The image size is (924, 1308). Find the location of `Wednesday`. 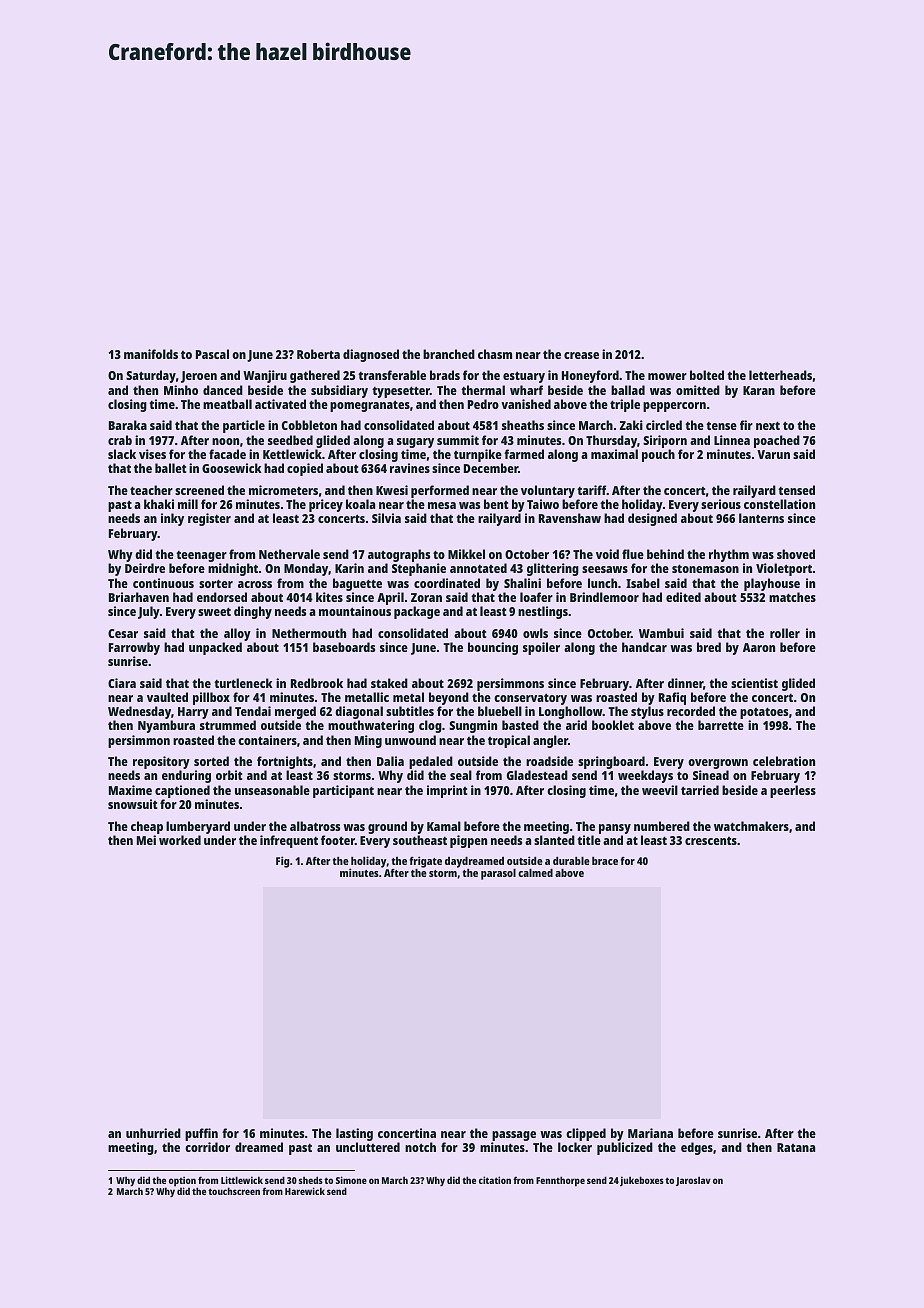

Wednesday is located at coordinates (139, 713).
